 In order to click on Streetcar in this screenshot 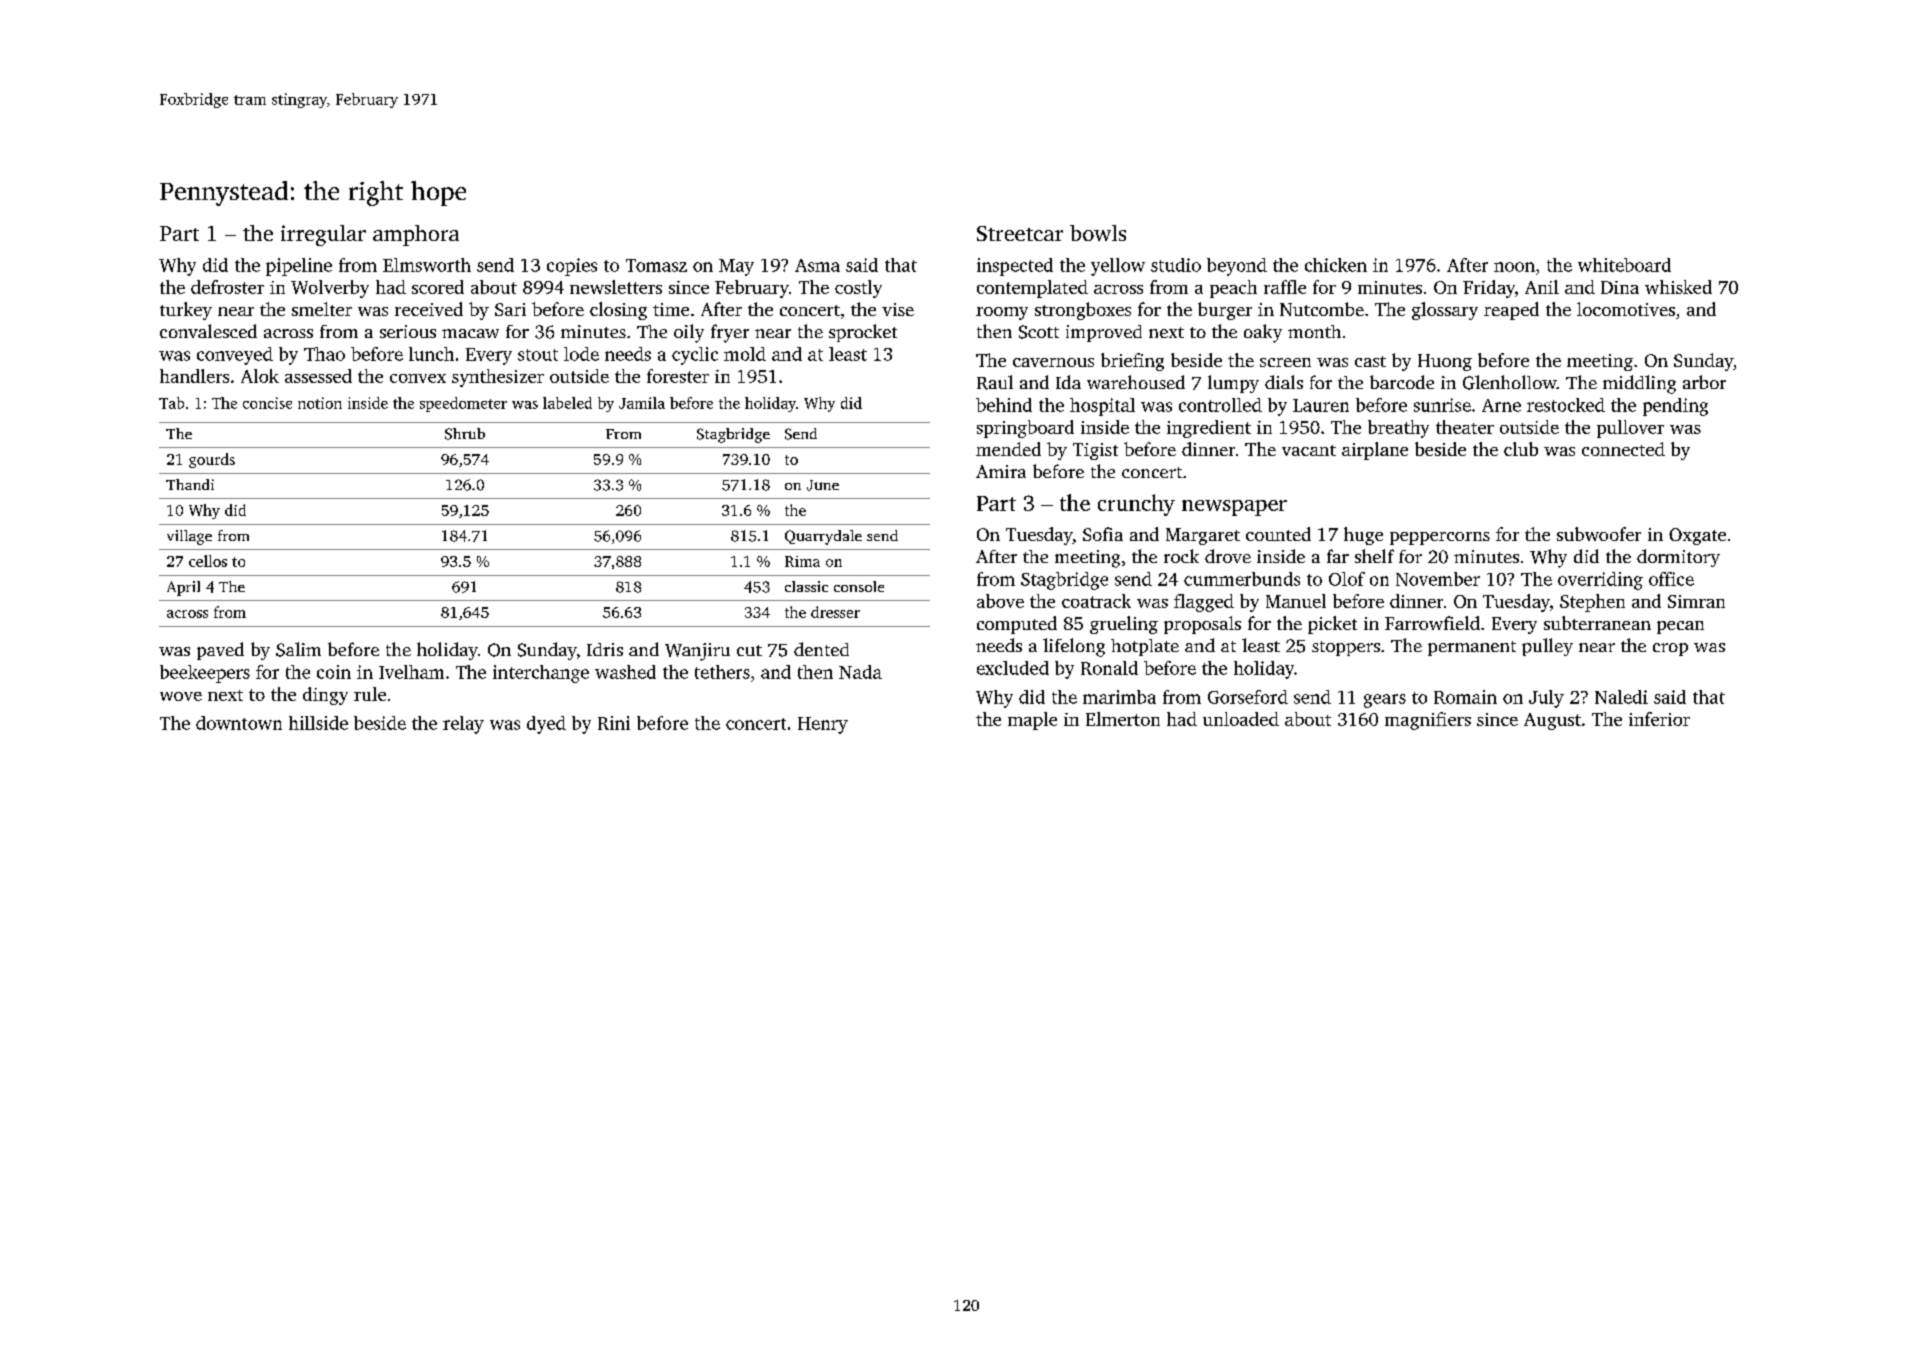, I will do `click(1020, 233)`.
